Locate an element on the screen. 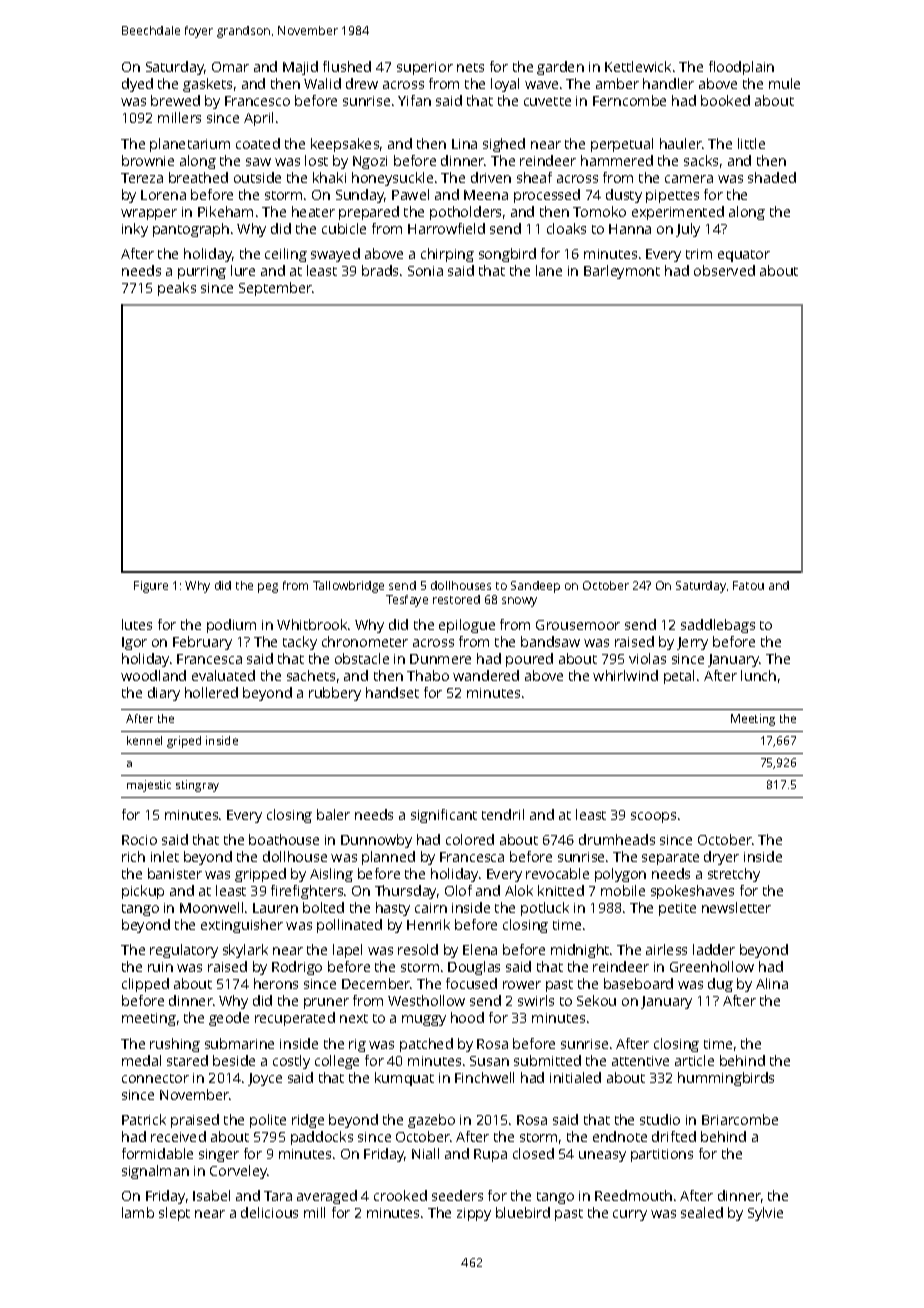  nets is located at coordinates (470, 67).
